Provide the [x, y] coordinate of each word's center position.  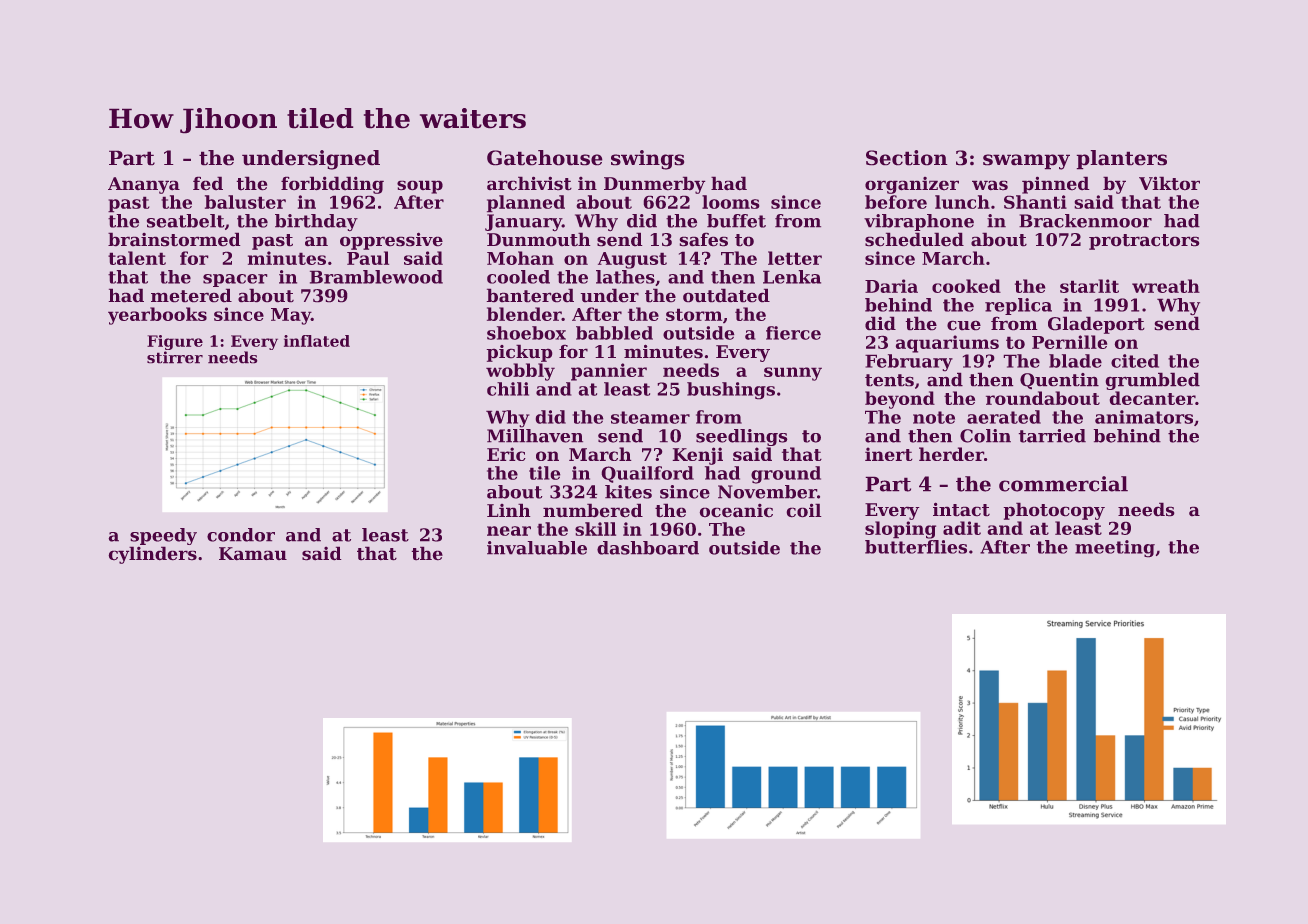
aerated [1004, 417]
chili [508, 389]
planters [1121, 160]
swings [647, 160]
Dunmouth [539, 239]
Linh [509, 510]
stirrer [175, 357]
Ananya [144, 185]
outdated [726, 295]
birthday [316, 223]
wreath [1166, 286]
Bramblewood [376, 277]
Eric [506, 454]
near [509, 531]
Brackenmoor [1085, 221]
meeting [1115, 549]
